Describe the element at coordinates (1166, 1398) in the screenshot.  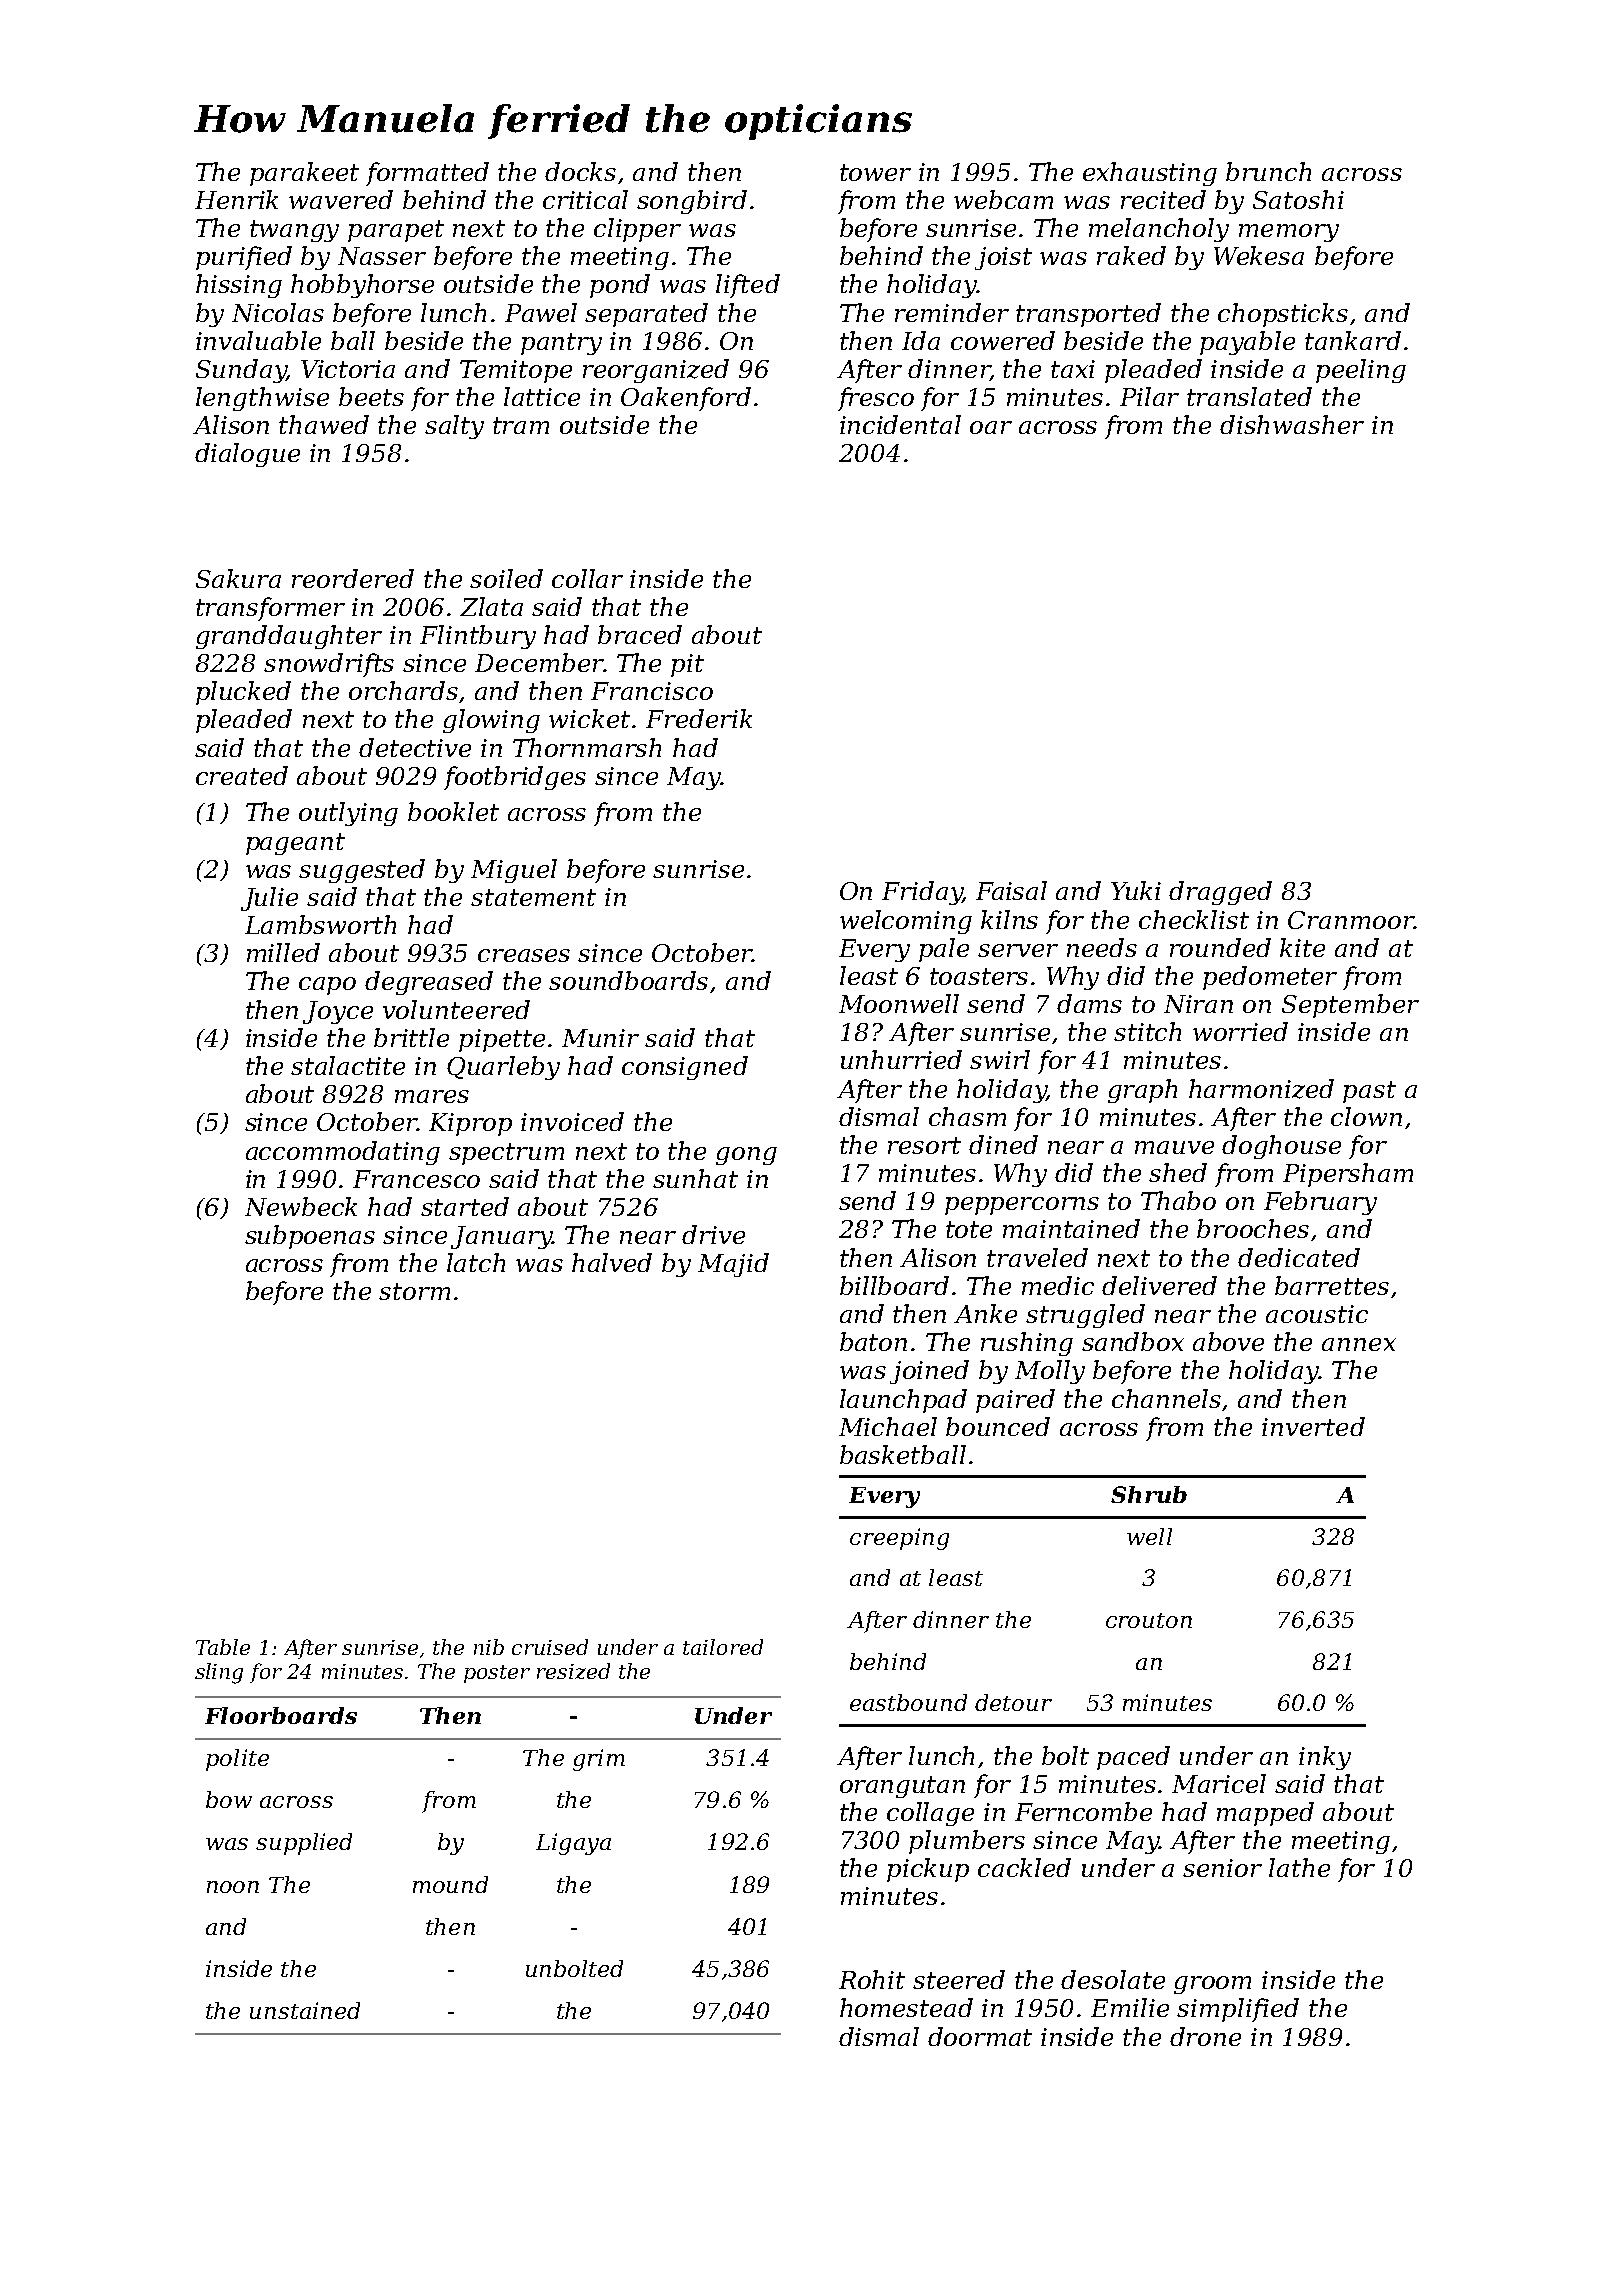
I see `channels` at that location.
